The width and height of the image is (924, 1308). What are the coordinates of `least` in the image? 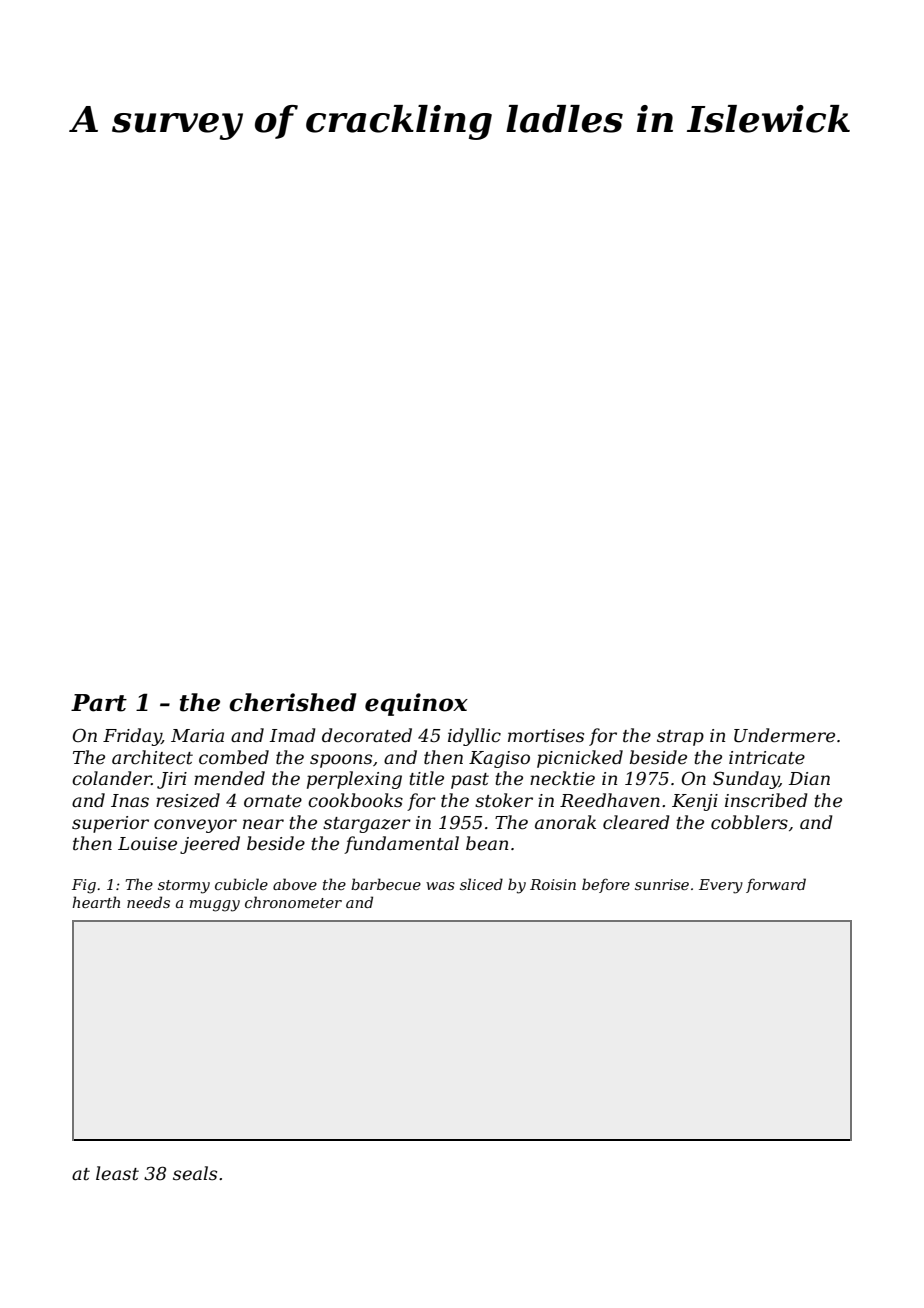 It's located at (117, 1173).
